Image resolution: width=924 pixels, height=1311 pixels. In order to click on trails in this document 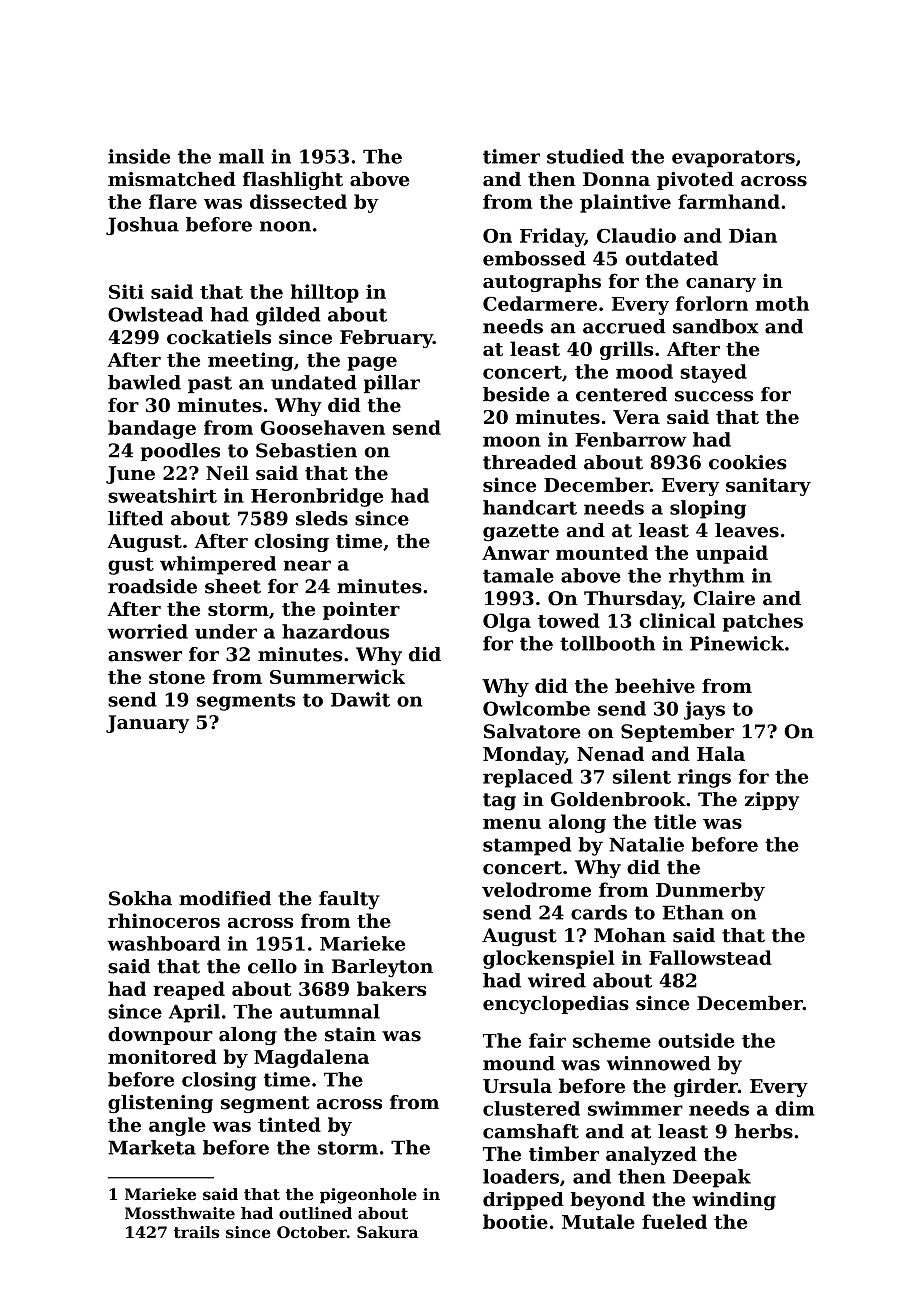, I will do `click(196, 1232)`.
